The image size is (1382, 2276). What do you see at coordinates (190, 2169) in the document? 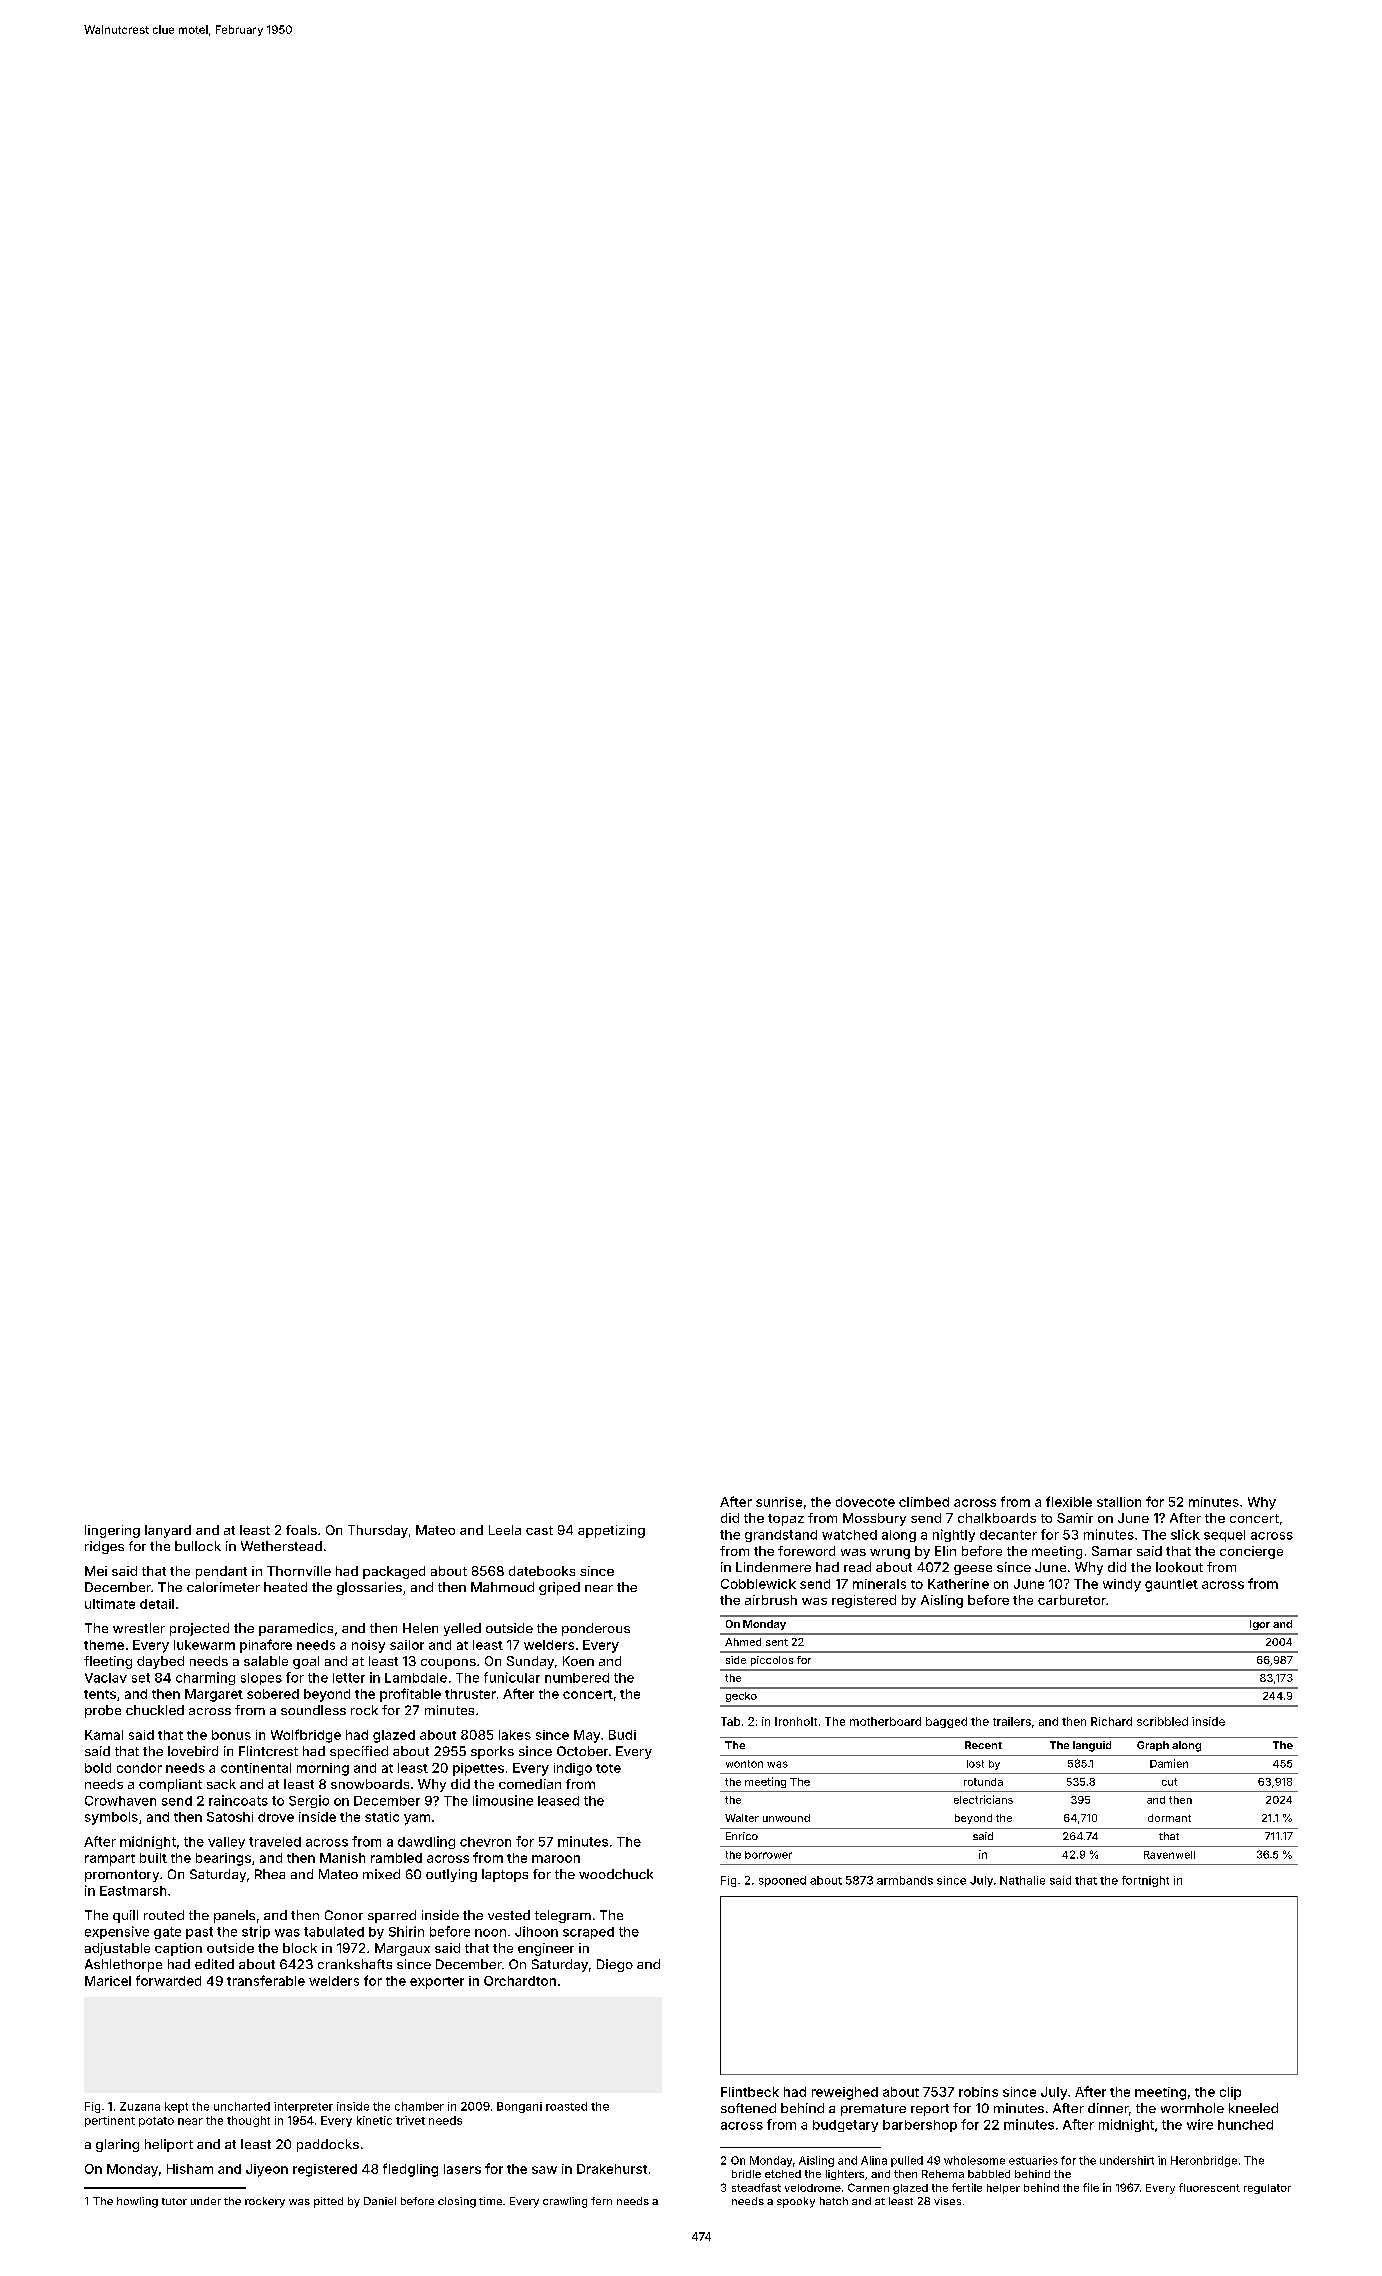
I see `Hisham` at bounding box center [190, 2169].
